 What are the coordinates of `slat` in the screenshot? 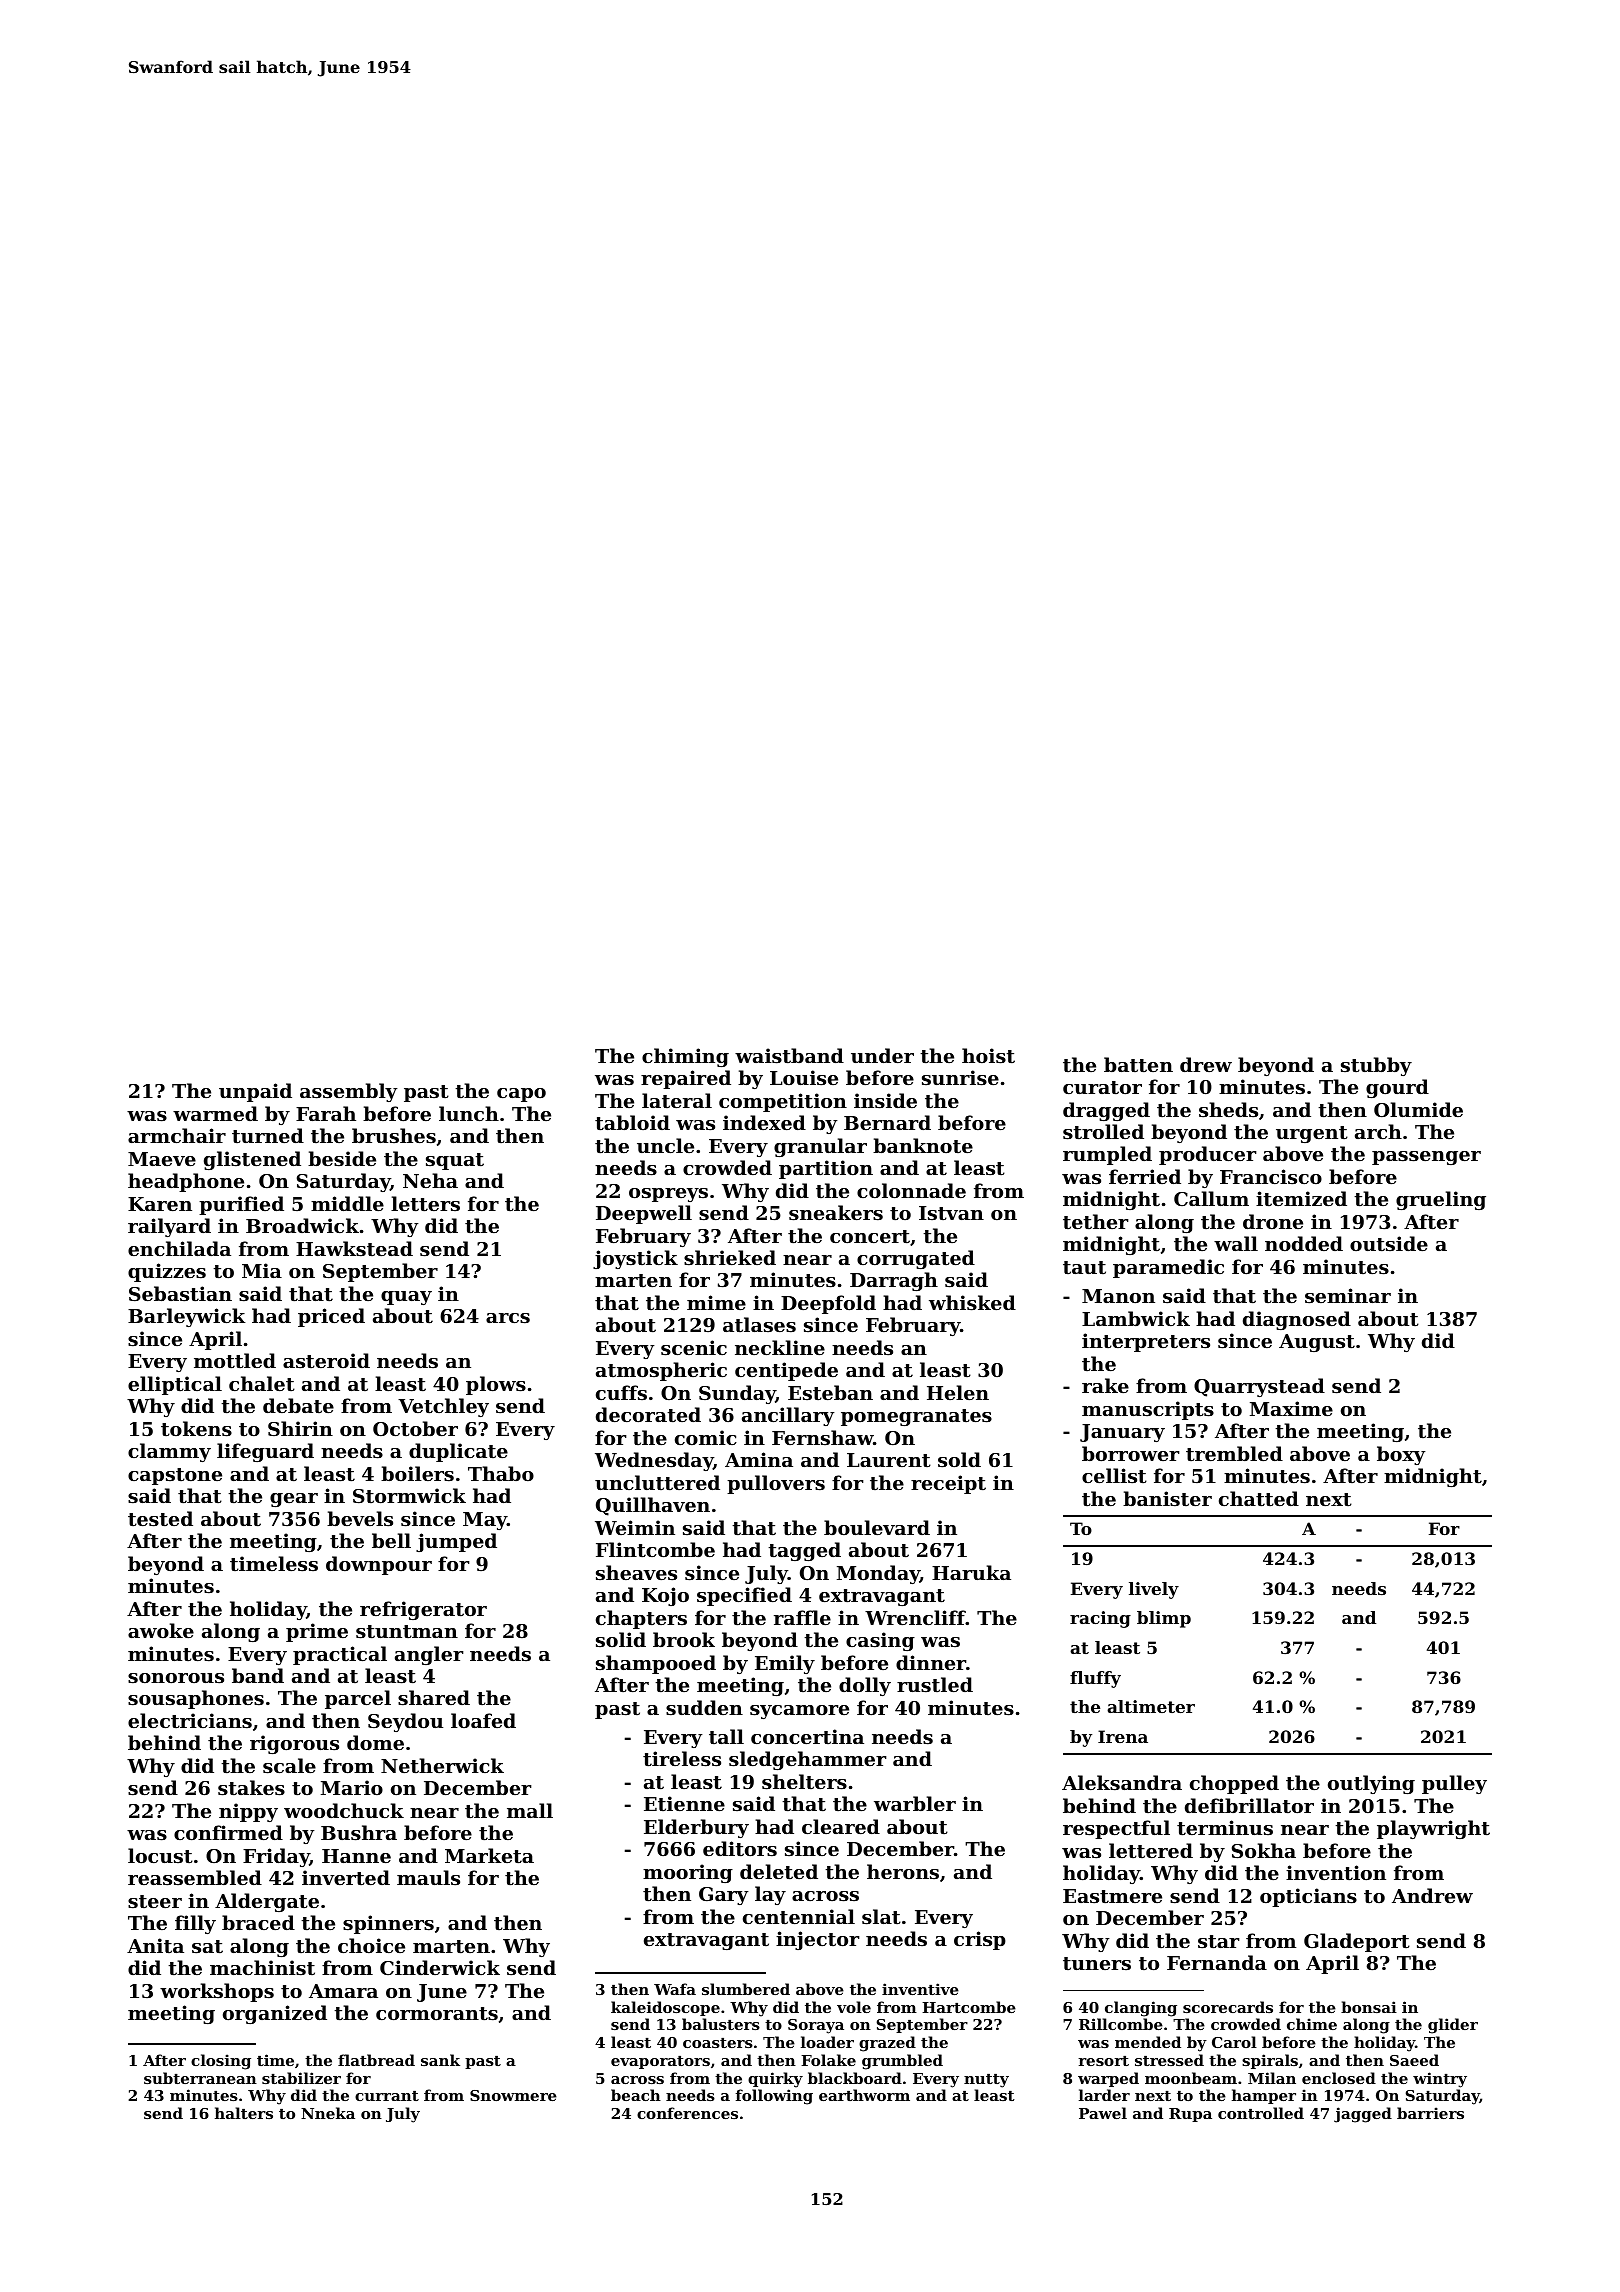 It's located at (881, 1917).
